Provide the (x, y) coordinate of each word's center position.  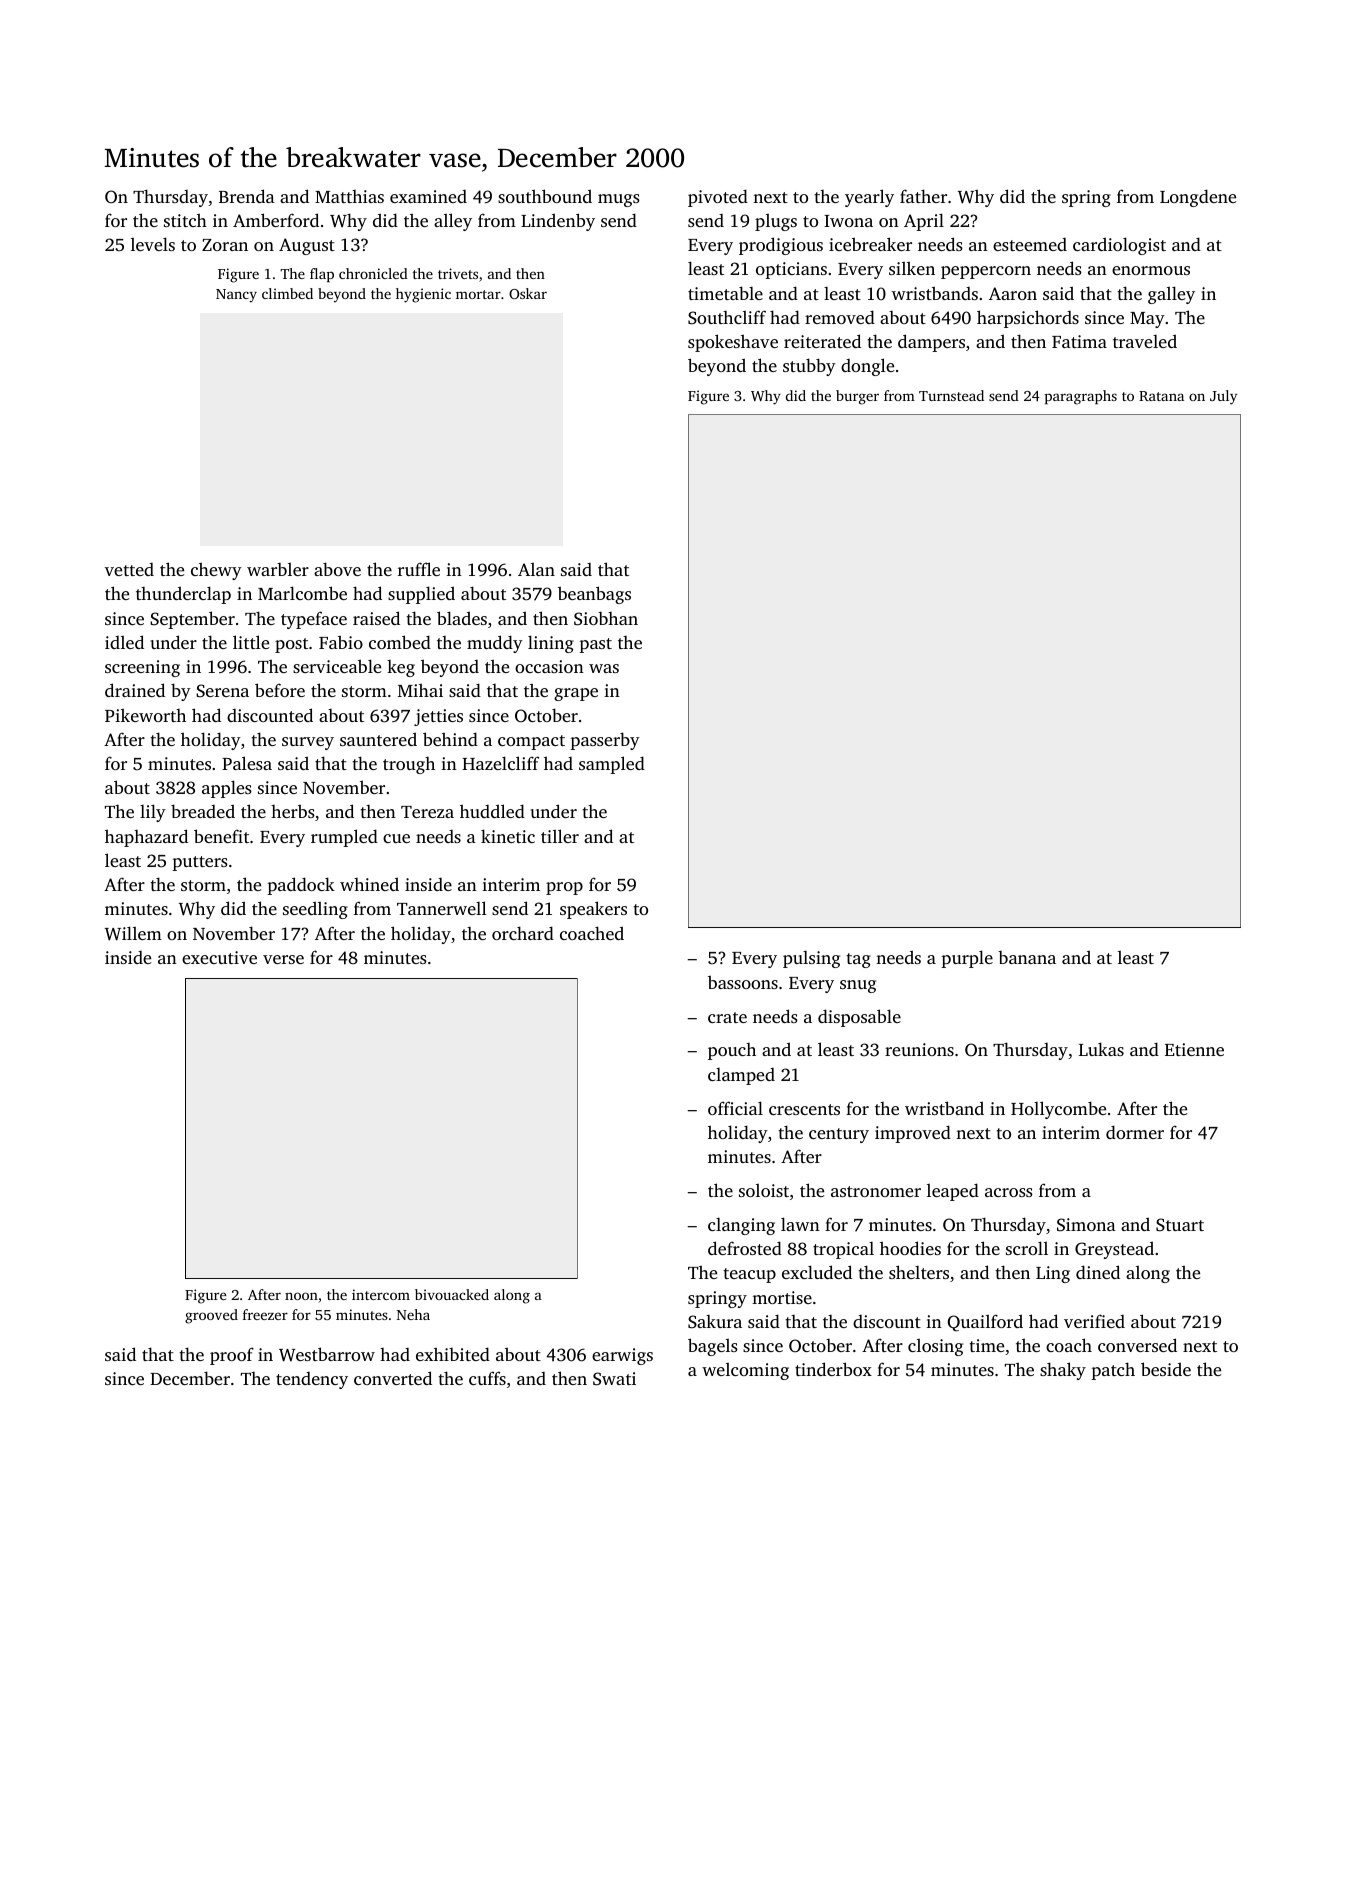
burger (857, 397)
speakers (593, 910)
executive (219, 957)
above (337, 569)
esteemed (1030, 244)
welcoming (745, 1371)
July (1223, 397)
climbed (287, 293)
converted (393, 1378)
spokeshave (733, 343)
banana (1027, 957)
